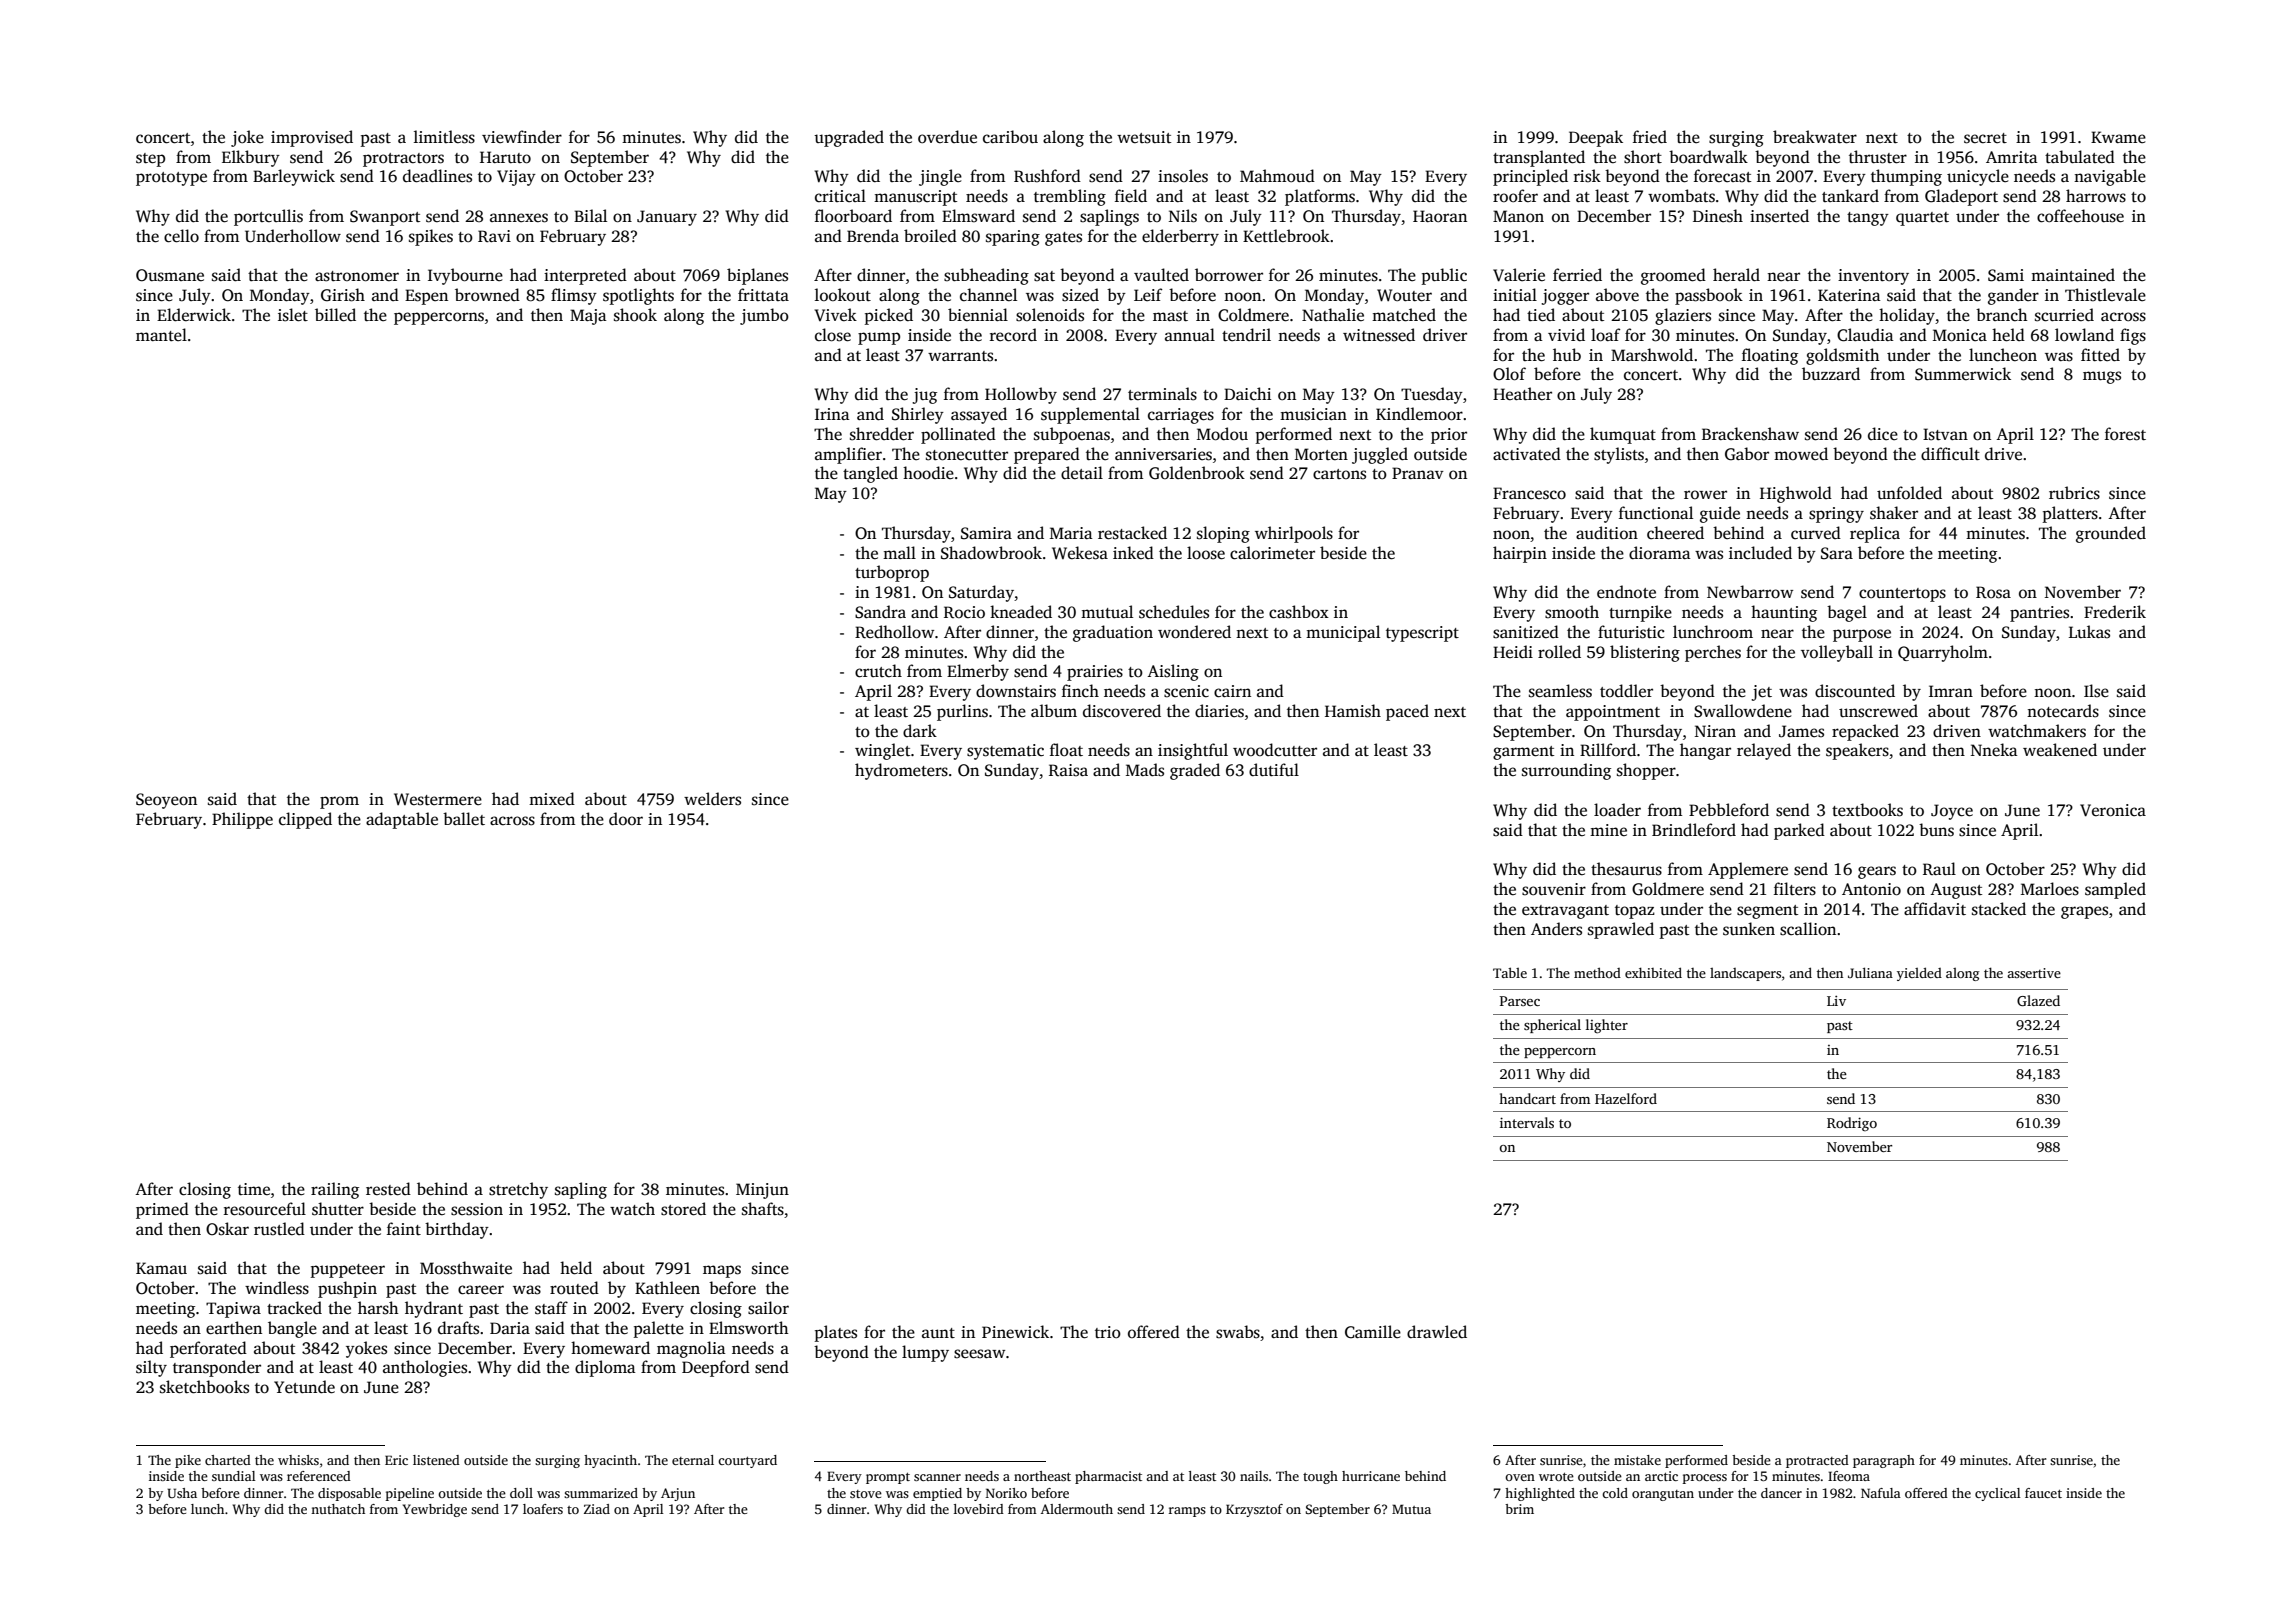 The width and height of the screenshot is (2282, 1614). I want to click on Ilse, so click(2096, 691).
